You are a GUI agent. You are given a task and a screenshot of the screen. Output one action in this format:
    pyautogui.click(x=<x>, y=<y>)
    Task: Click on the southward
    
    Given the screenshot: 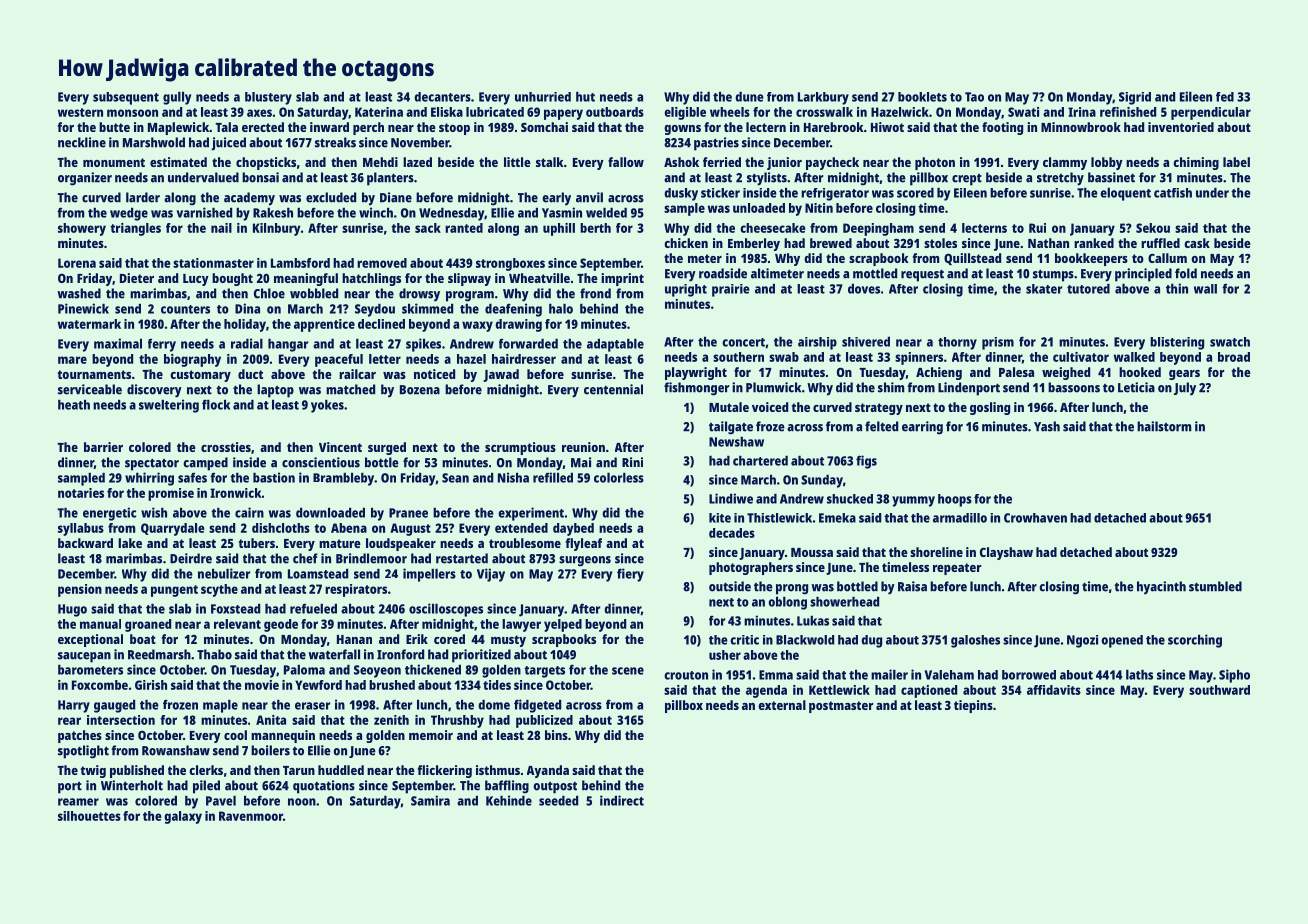 What is the action you would take?
    pyautogui.click(x=1219, y=690)
